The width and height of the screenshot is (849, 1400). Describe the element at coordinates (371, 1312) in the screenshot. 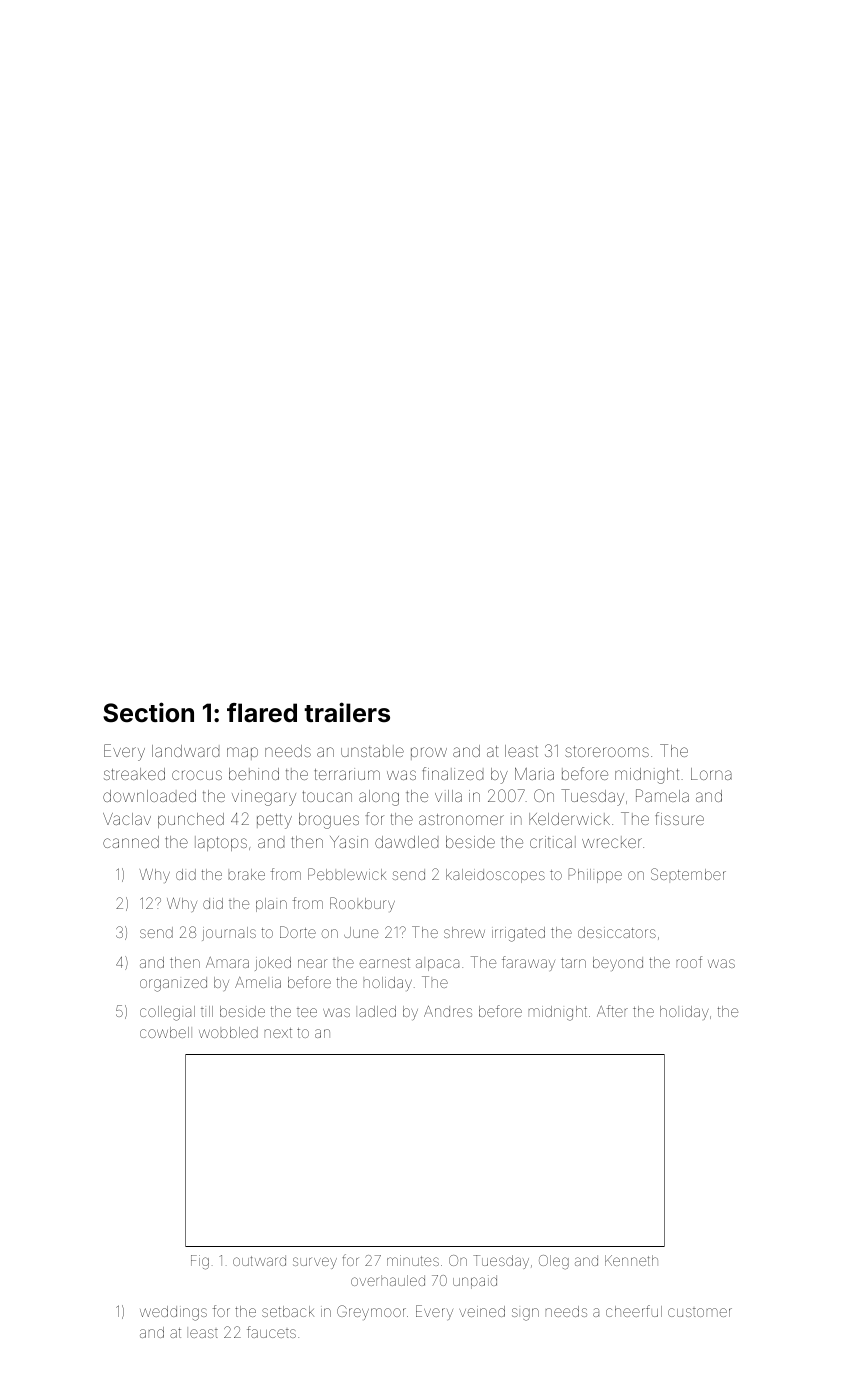

I see `Greymoor` at that location.
